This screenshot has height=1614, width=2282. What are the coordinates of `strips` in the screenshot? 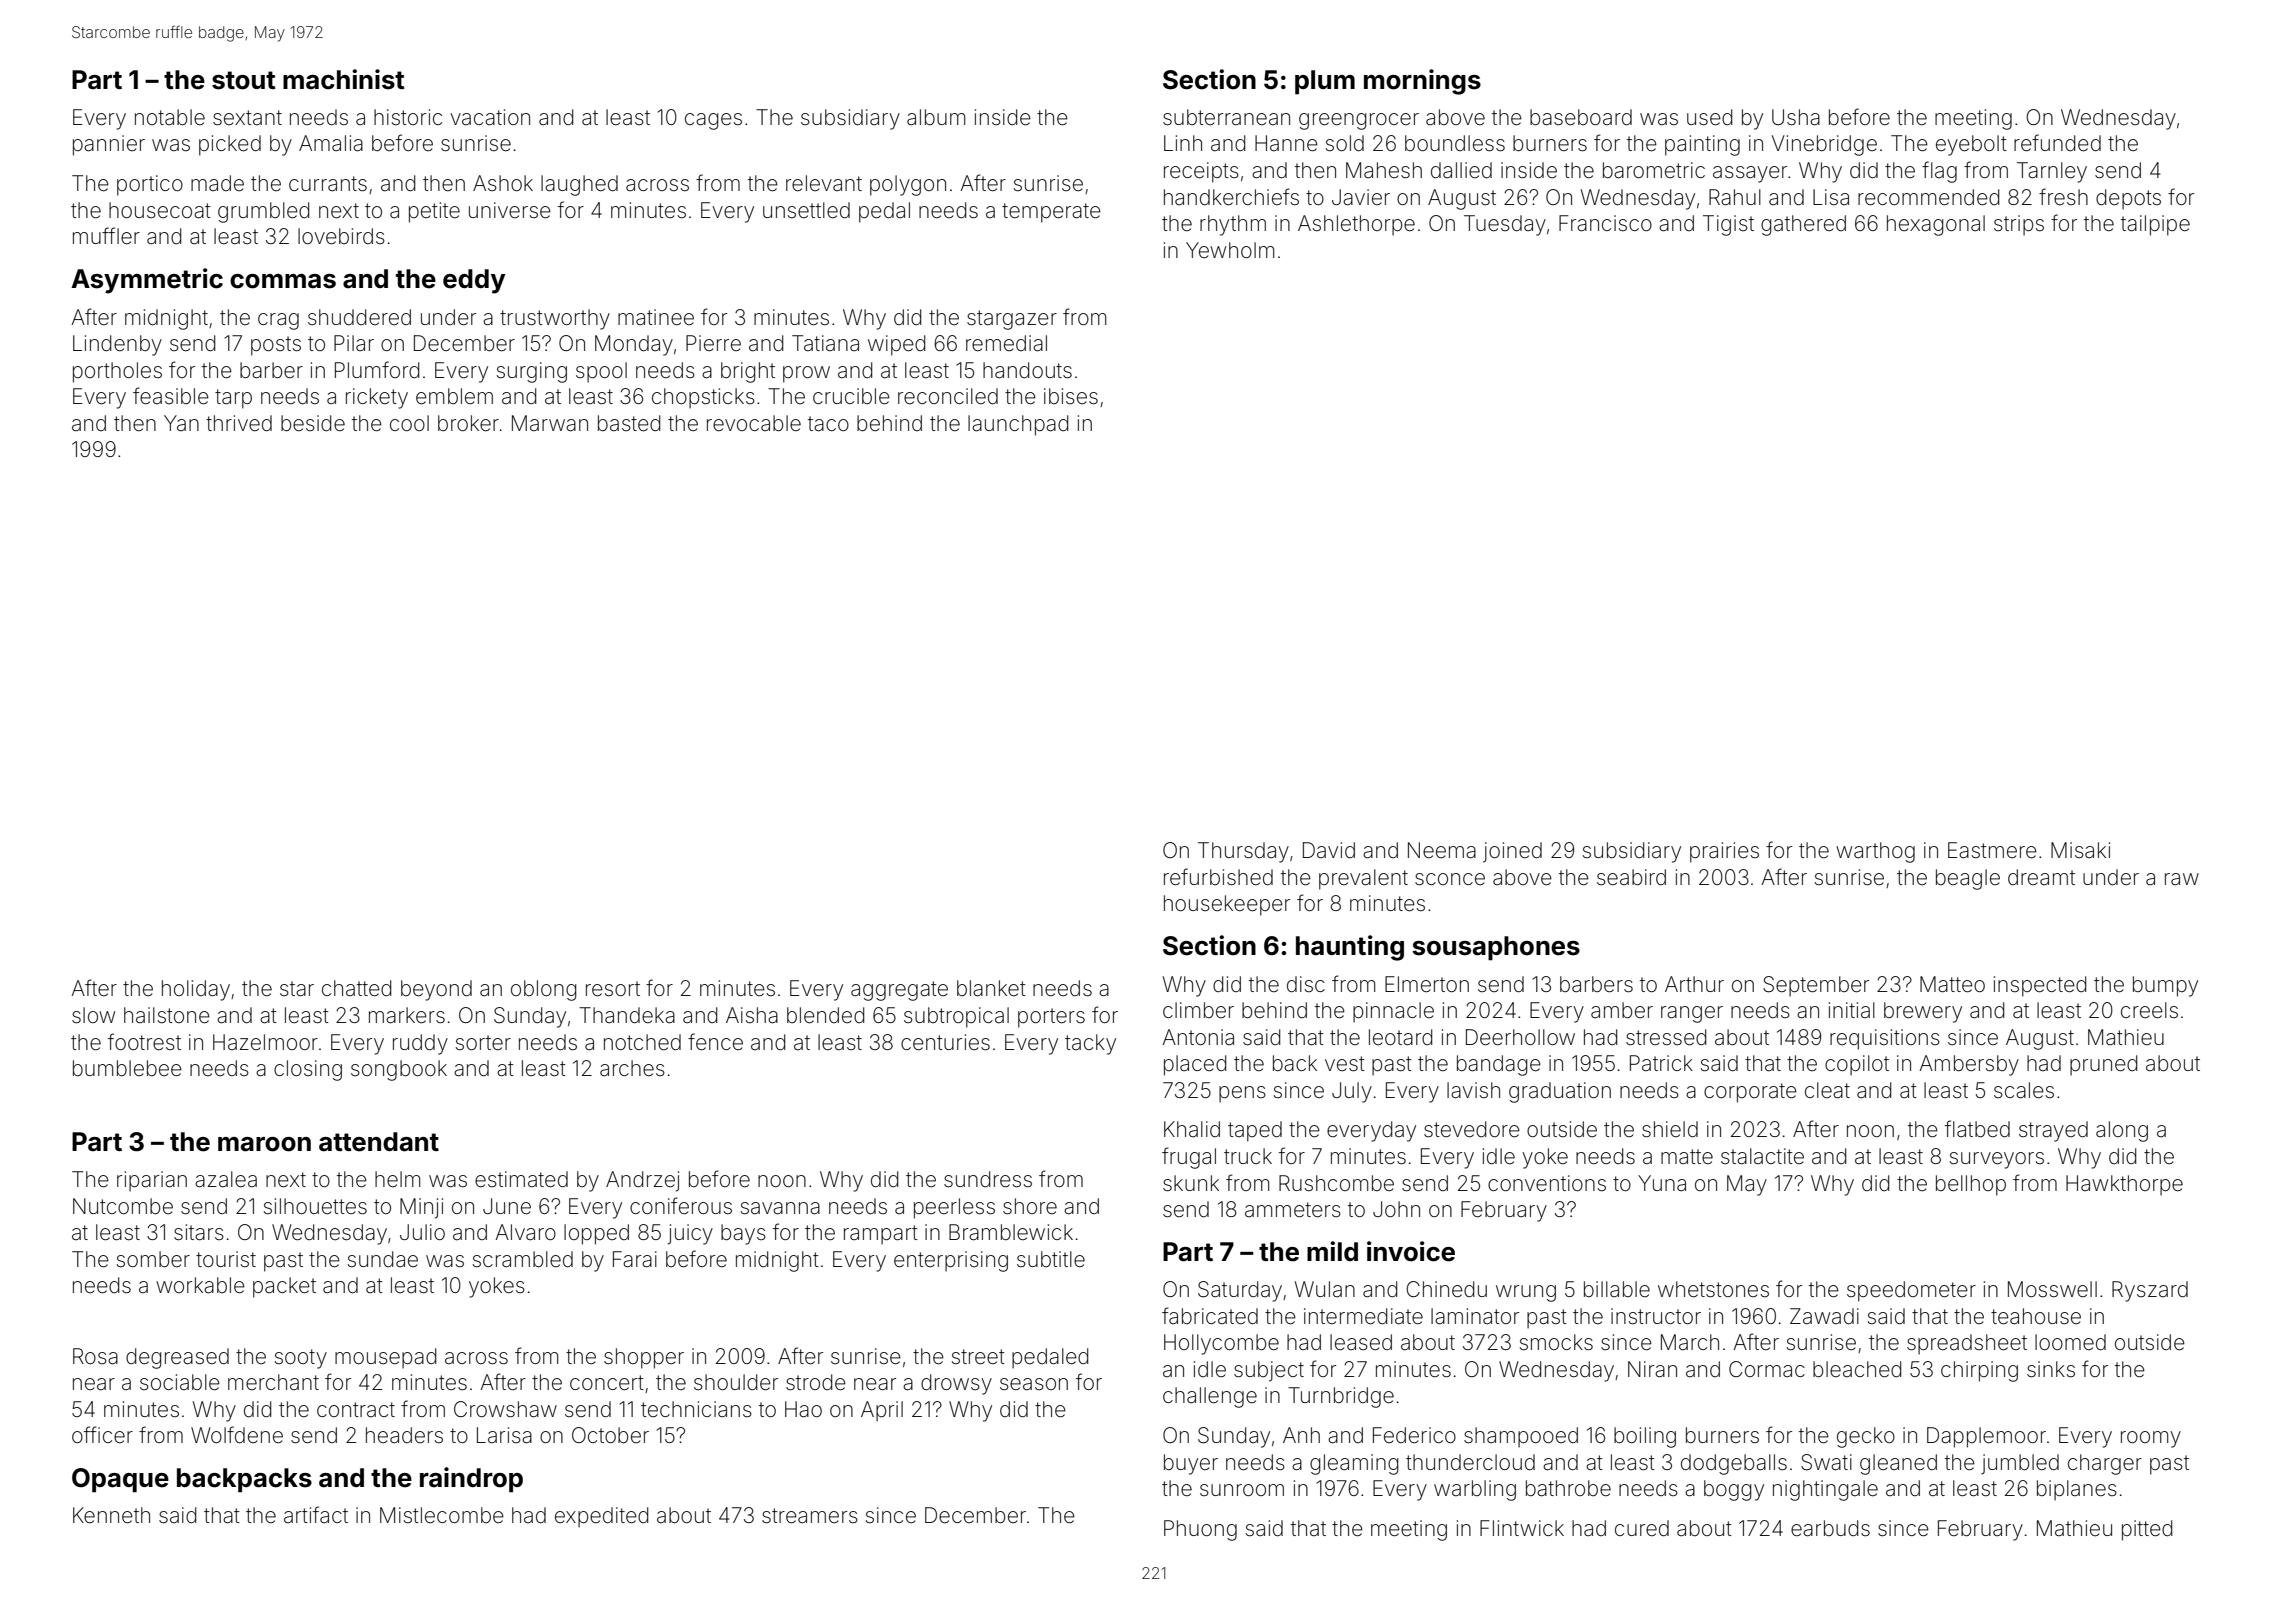 It's located at (2019, 225).
